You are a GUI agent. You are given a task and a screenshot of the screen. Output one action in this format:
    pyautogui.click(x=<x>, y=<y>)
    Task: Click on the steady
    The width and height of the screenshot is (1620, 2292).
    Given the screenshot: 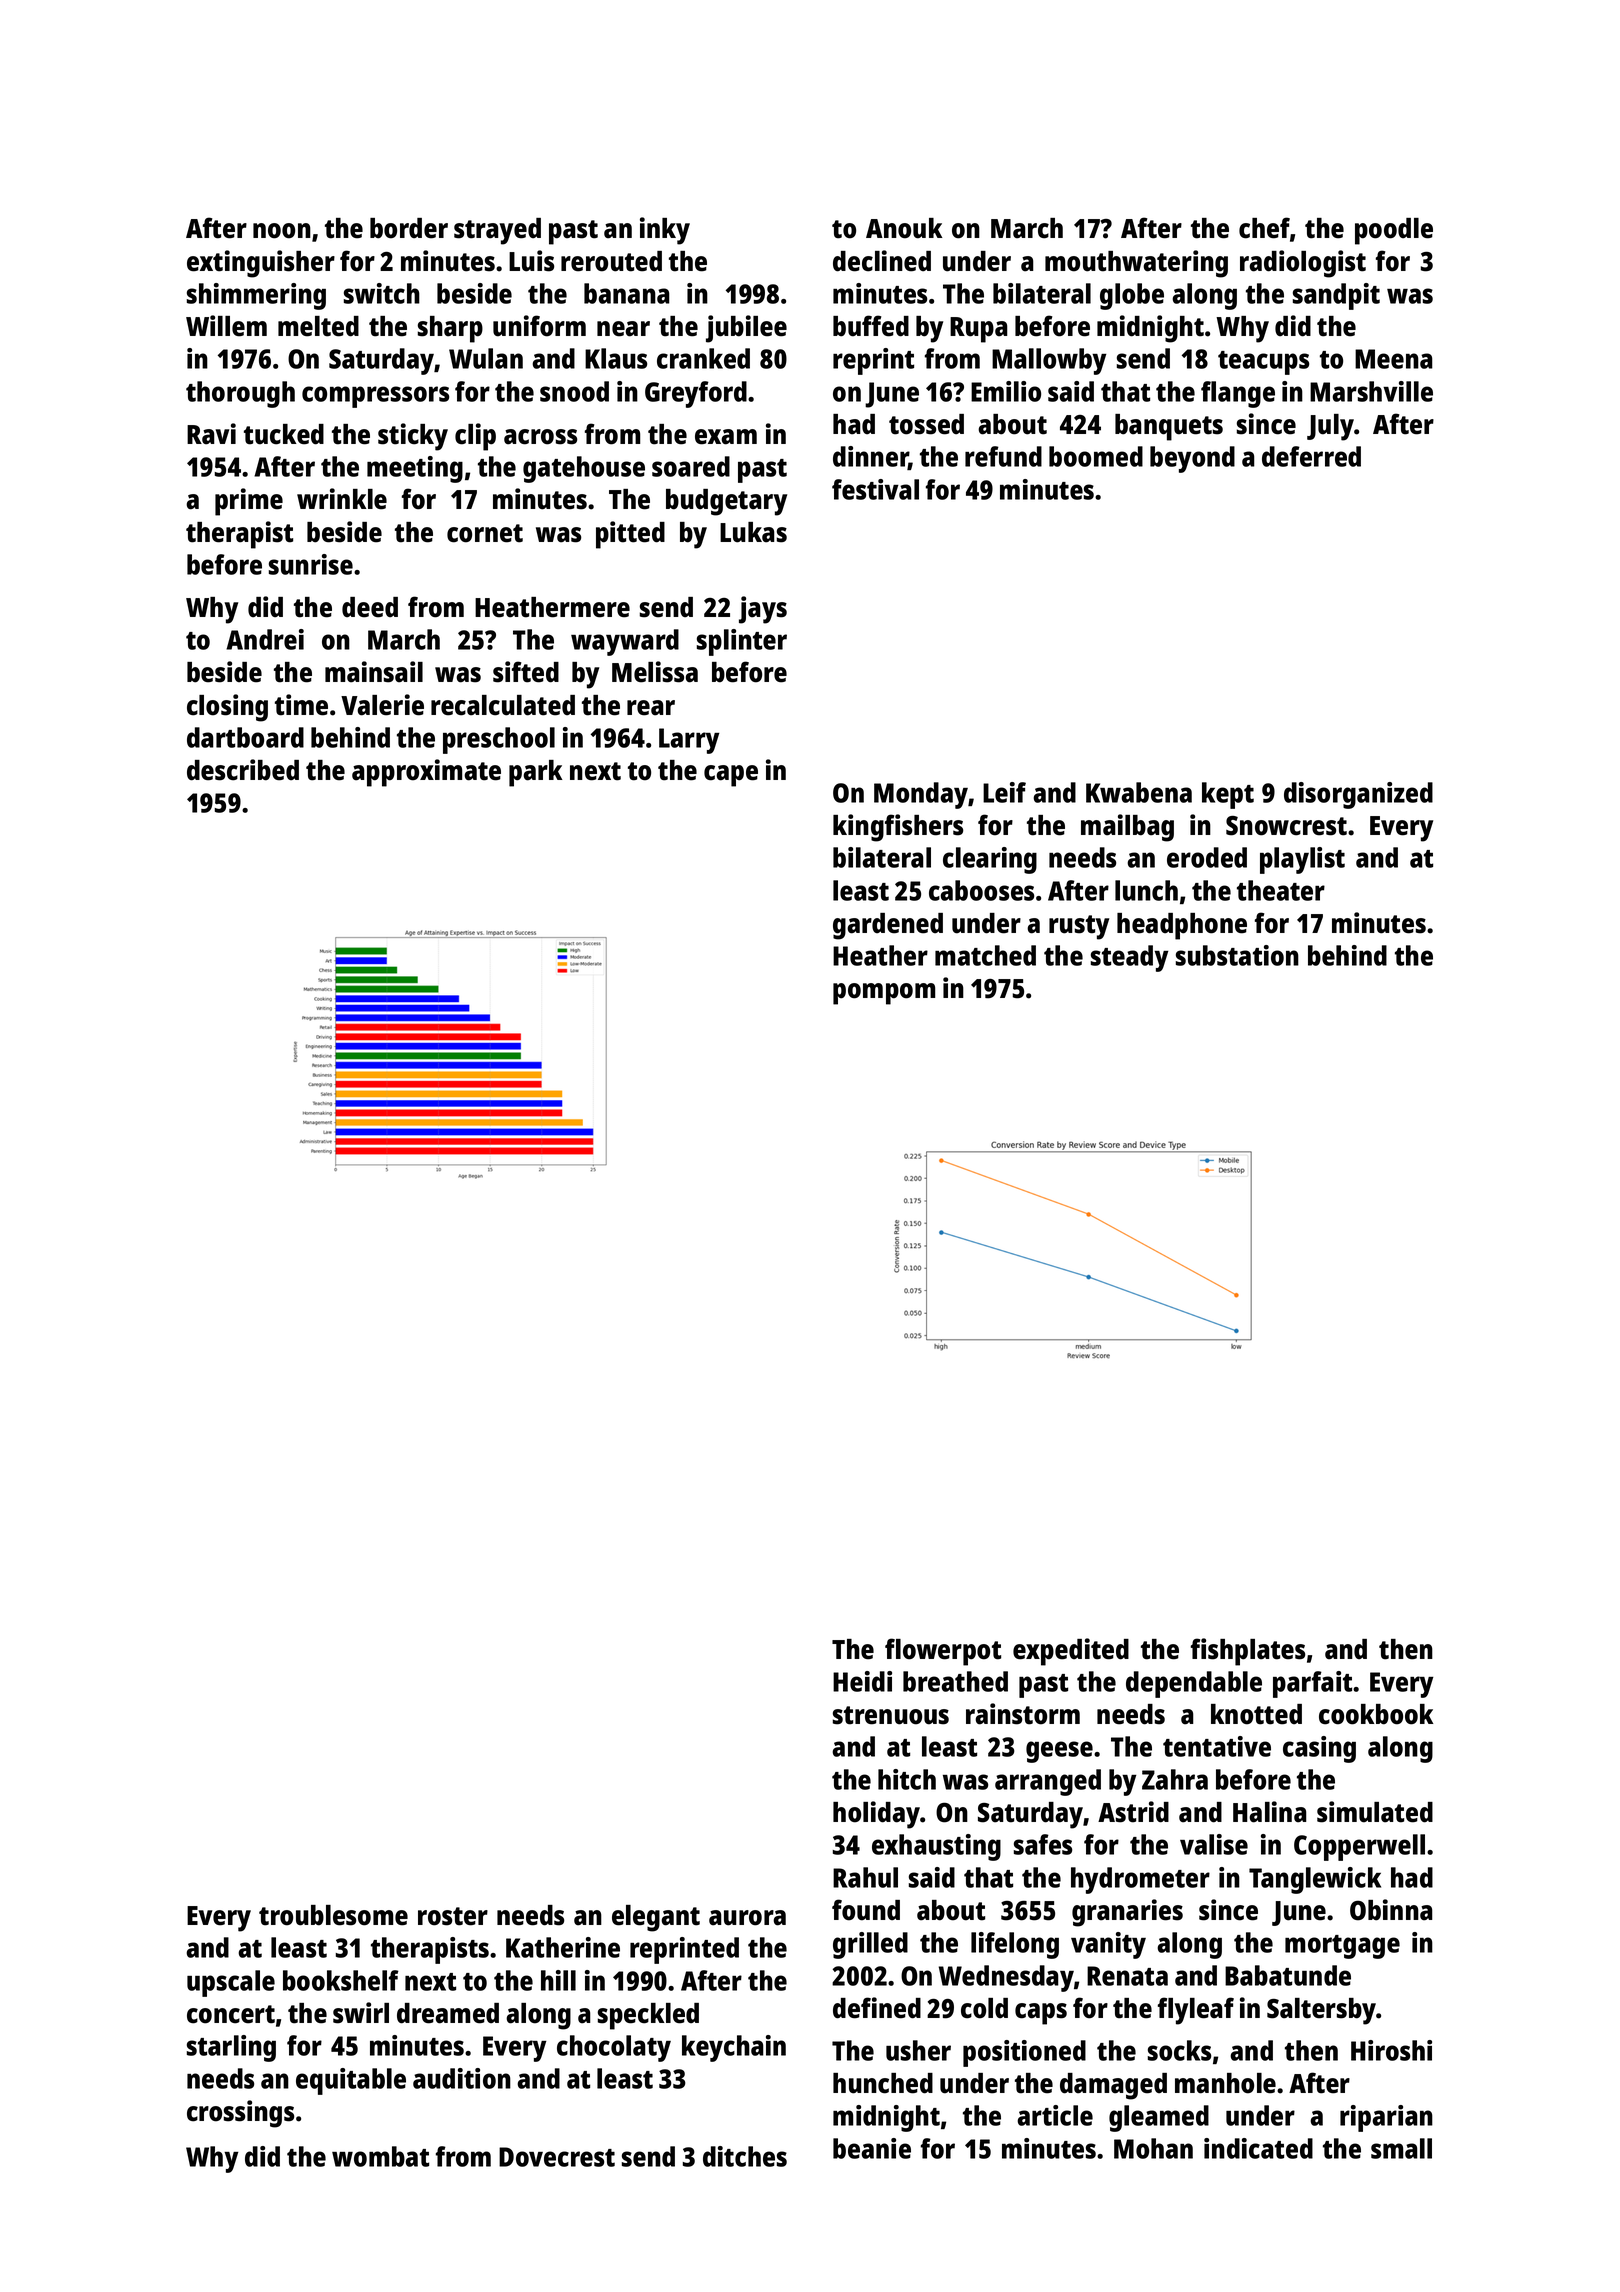 What is the action you would take?
    pyautogui.click(x=1130, y=958)
